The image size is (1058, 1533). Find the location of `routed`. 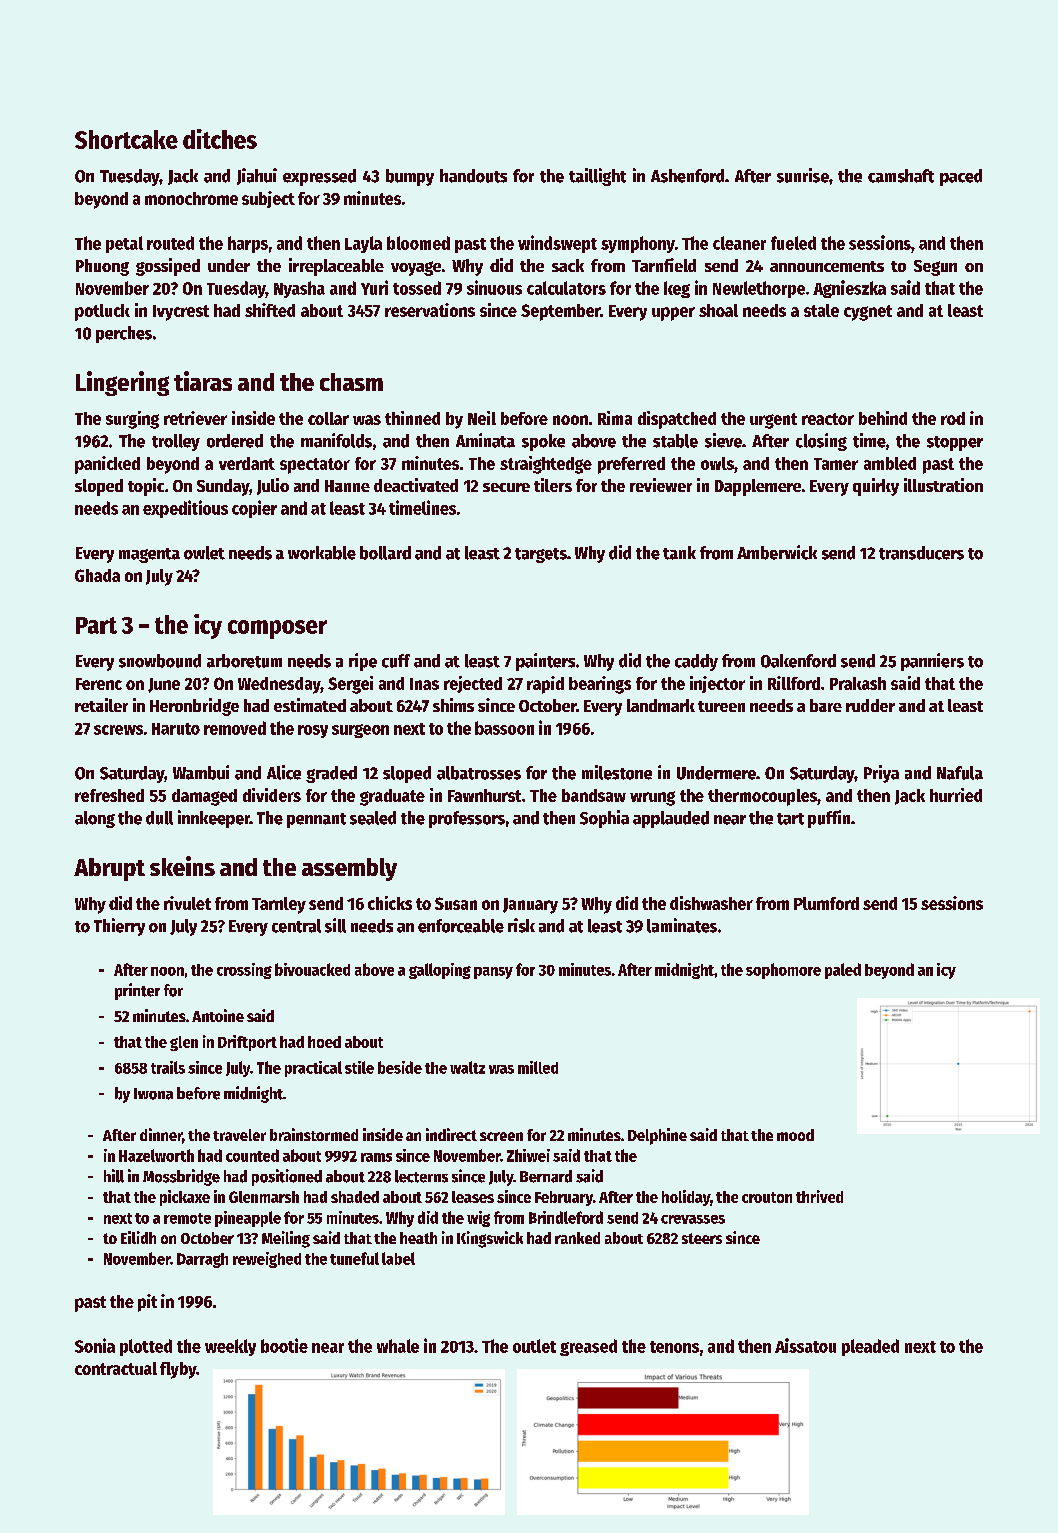

routed is located at coordinates (170, 243).
